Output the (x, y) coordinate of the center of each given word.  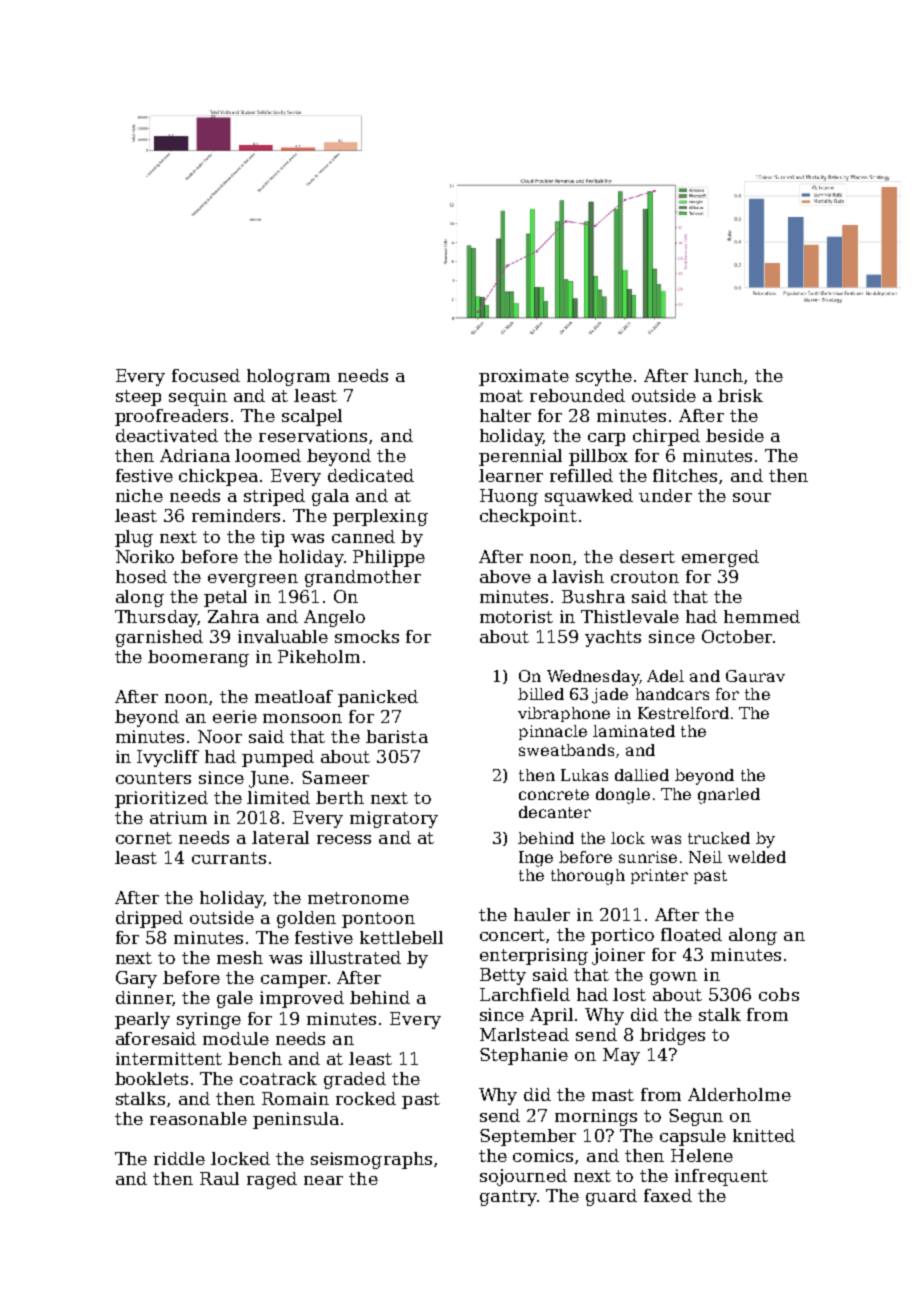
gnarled (729, 796)
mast (613, 1095)
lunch (718, 375)
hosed (141, 576)
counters (153, 778)
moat (501, 396)
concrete (554, 794)
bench (255, 1058)
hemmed (762, 616)
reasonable (198, 1118)
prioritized (161, 799)
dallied (642, 775)
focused (206, 375)
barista (397, 736)
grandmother (363, 578)
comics (543, 1155)
